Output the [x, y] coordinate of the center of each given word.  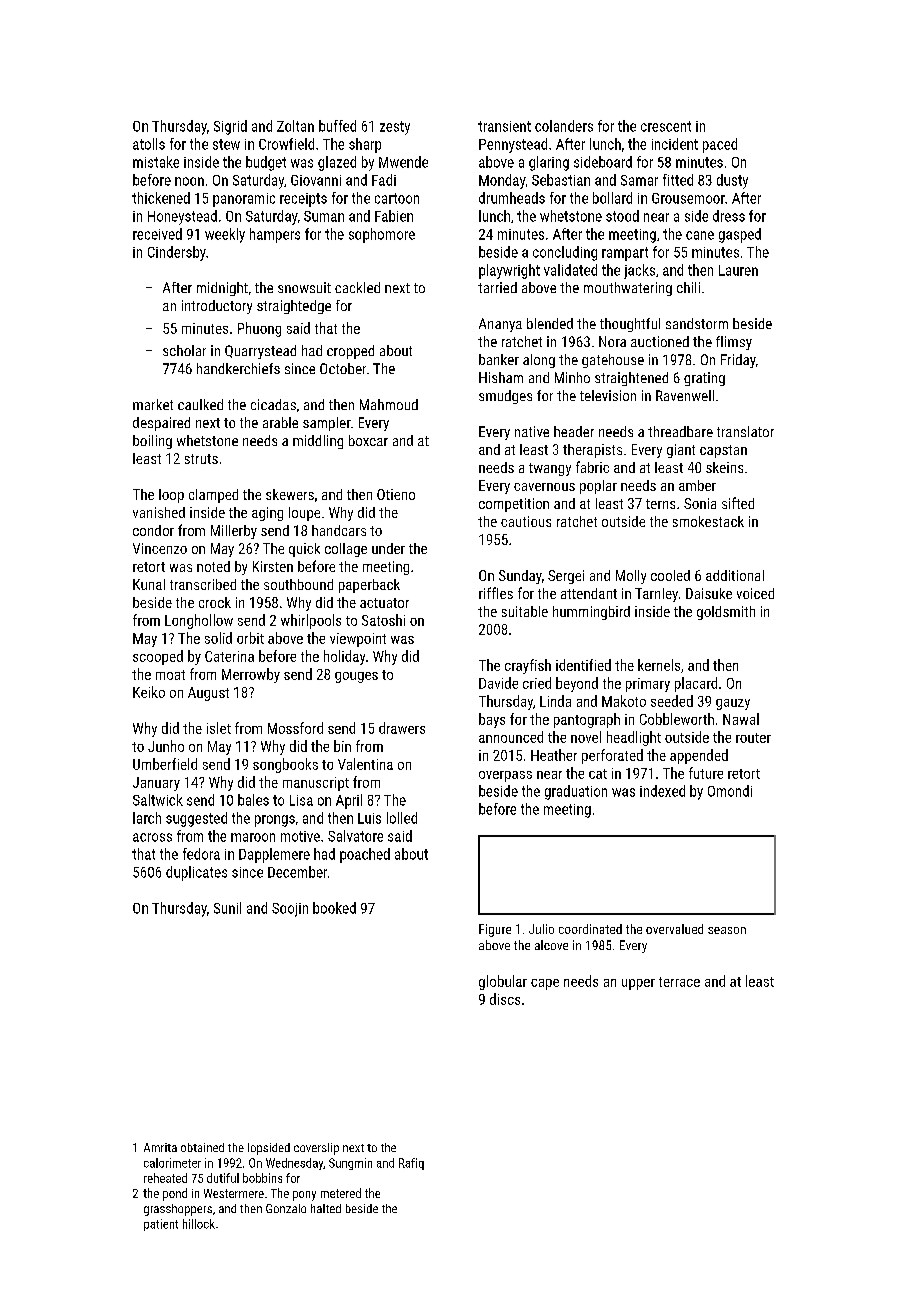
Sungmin [350, 1164]
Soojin [290, 910]
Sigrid [230, 127]
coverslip [316, 1149]
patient [161, 1225]
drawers [402, 728]
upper [638, 984]
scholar [184, 350]
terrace [679, 982]
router [753, 738]
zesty [395, 128]
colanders [564, 126]
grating [704, 379]
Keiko [149, 692]
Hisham [501, 377]
